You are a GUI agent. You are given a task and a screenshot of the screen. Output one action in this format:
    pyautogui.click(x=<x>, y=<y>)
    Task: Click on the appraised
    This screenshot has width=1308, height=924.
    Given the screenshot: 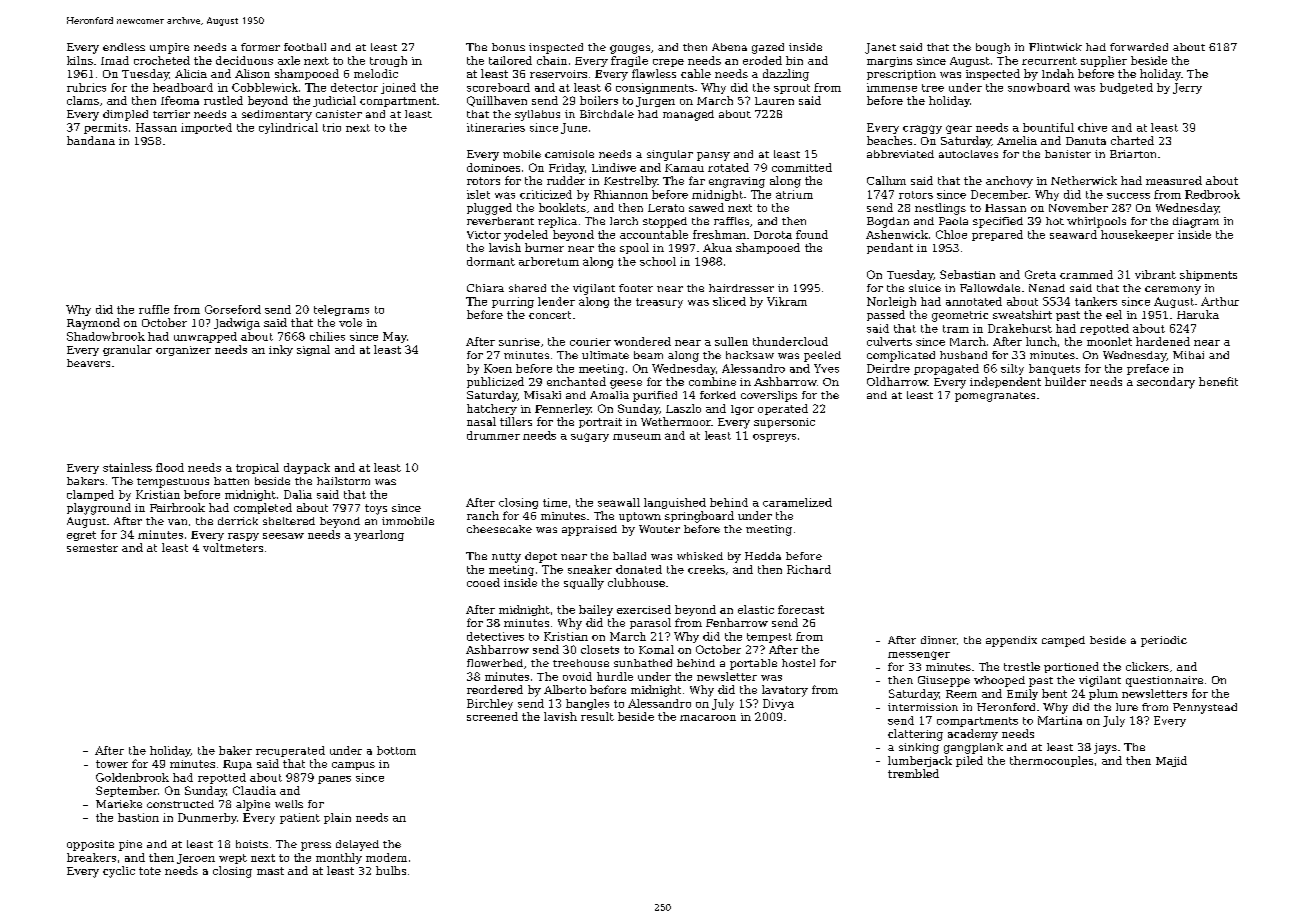 What is the action you would take?
    pyautogui.click(x=589, y=530)
